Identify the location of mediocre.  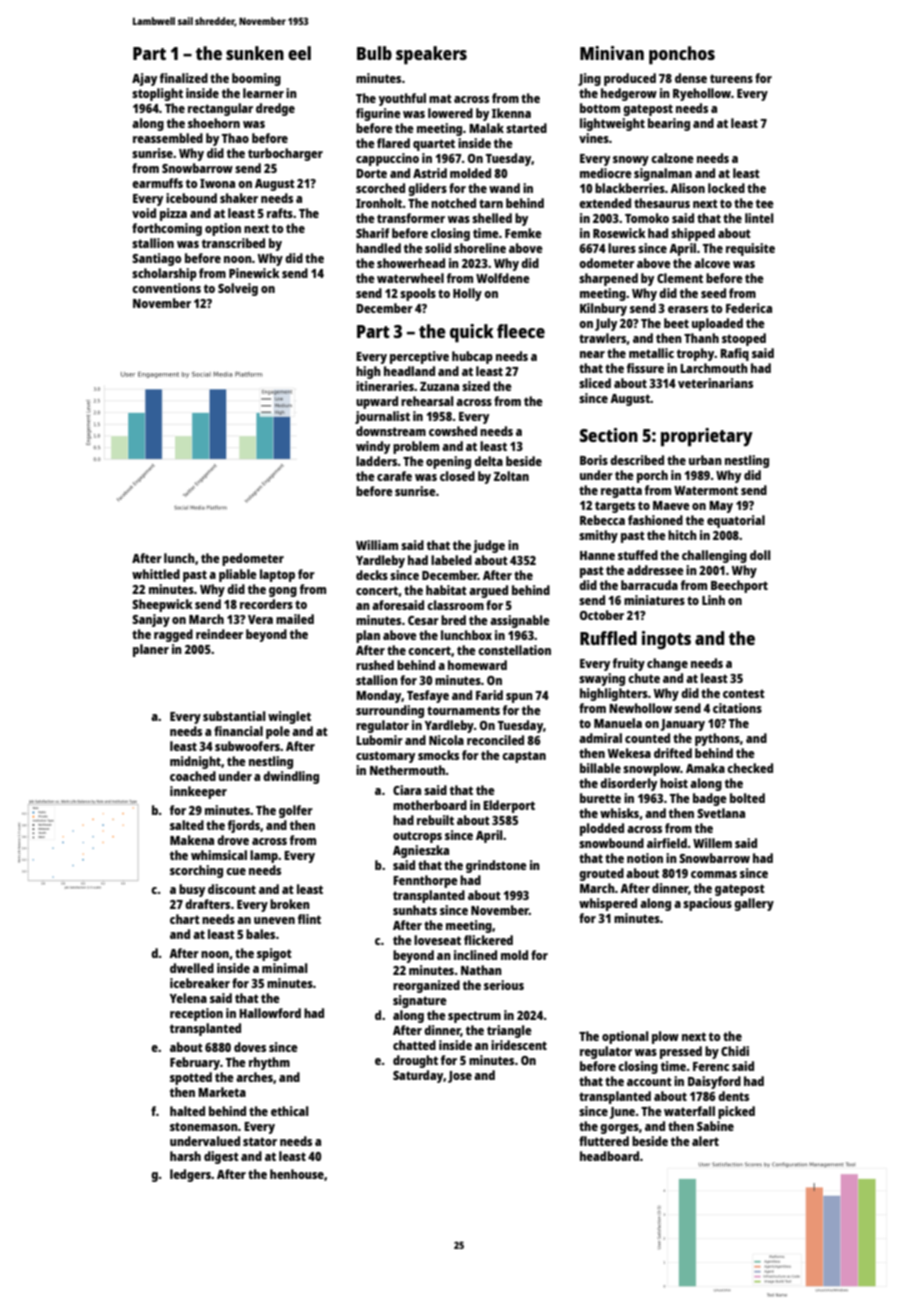
(606, 173).
